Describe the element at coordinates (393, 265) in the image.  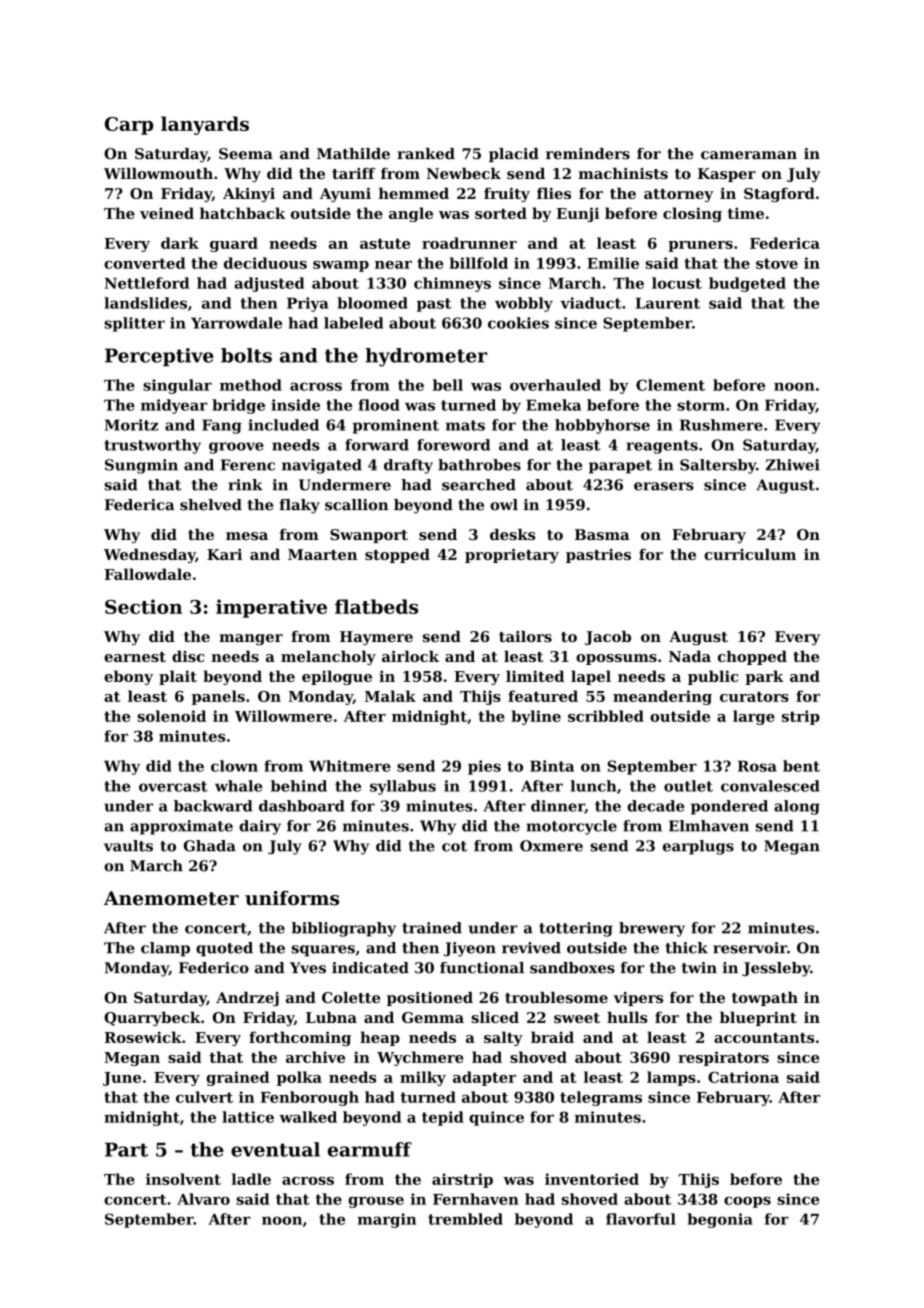
I see `near` at that location.
